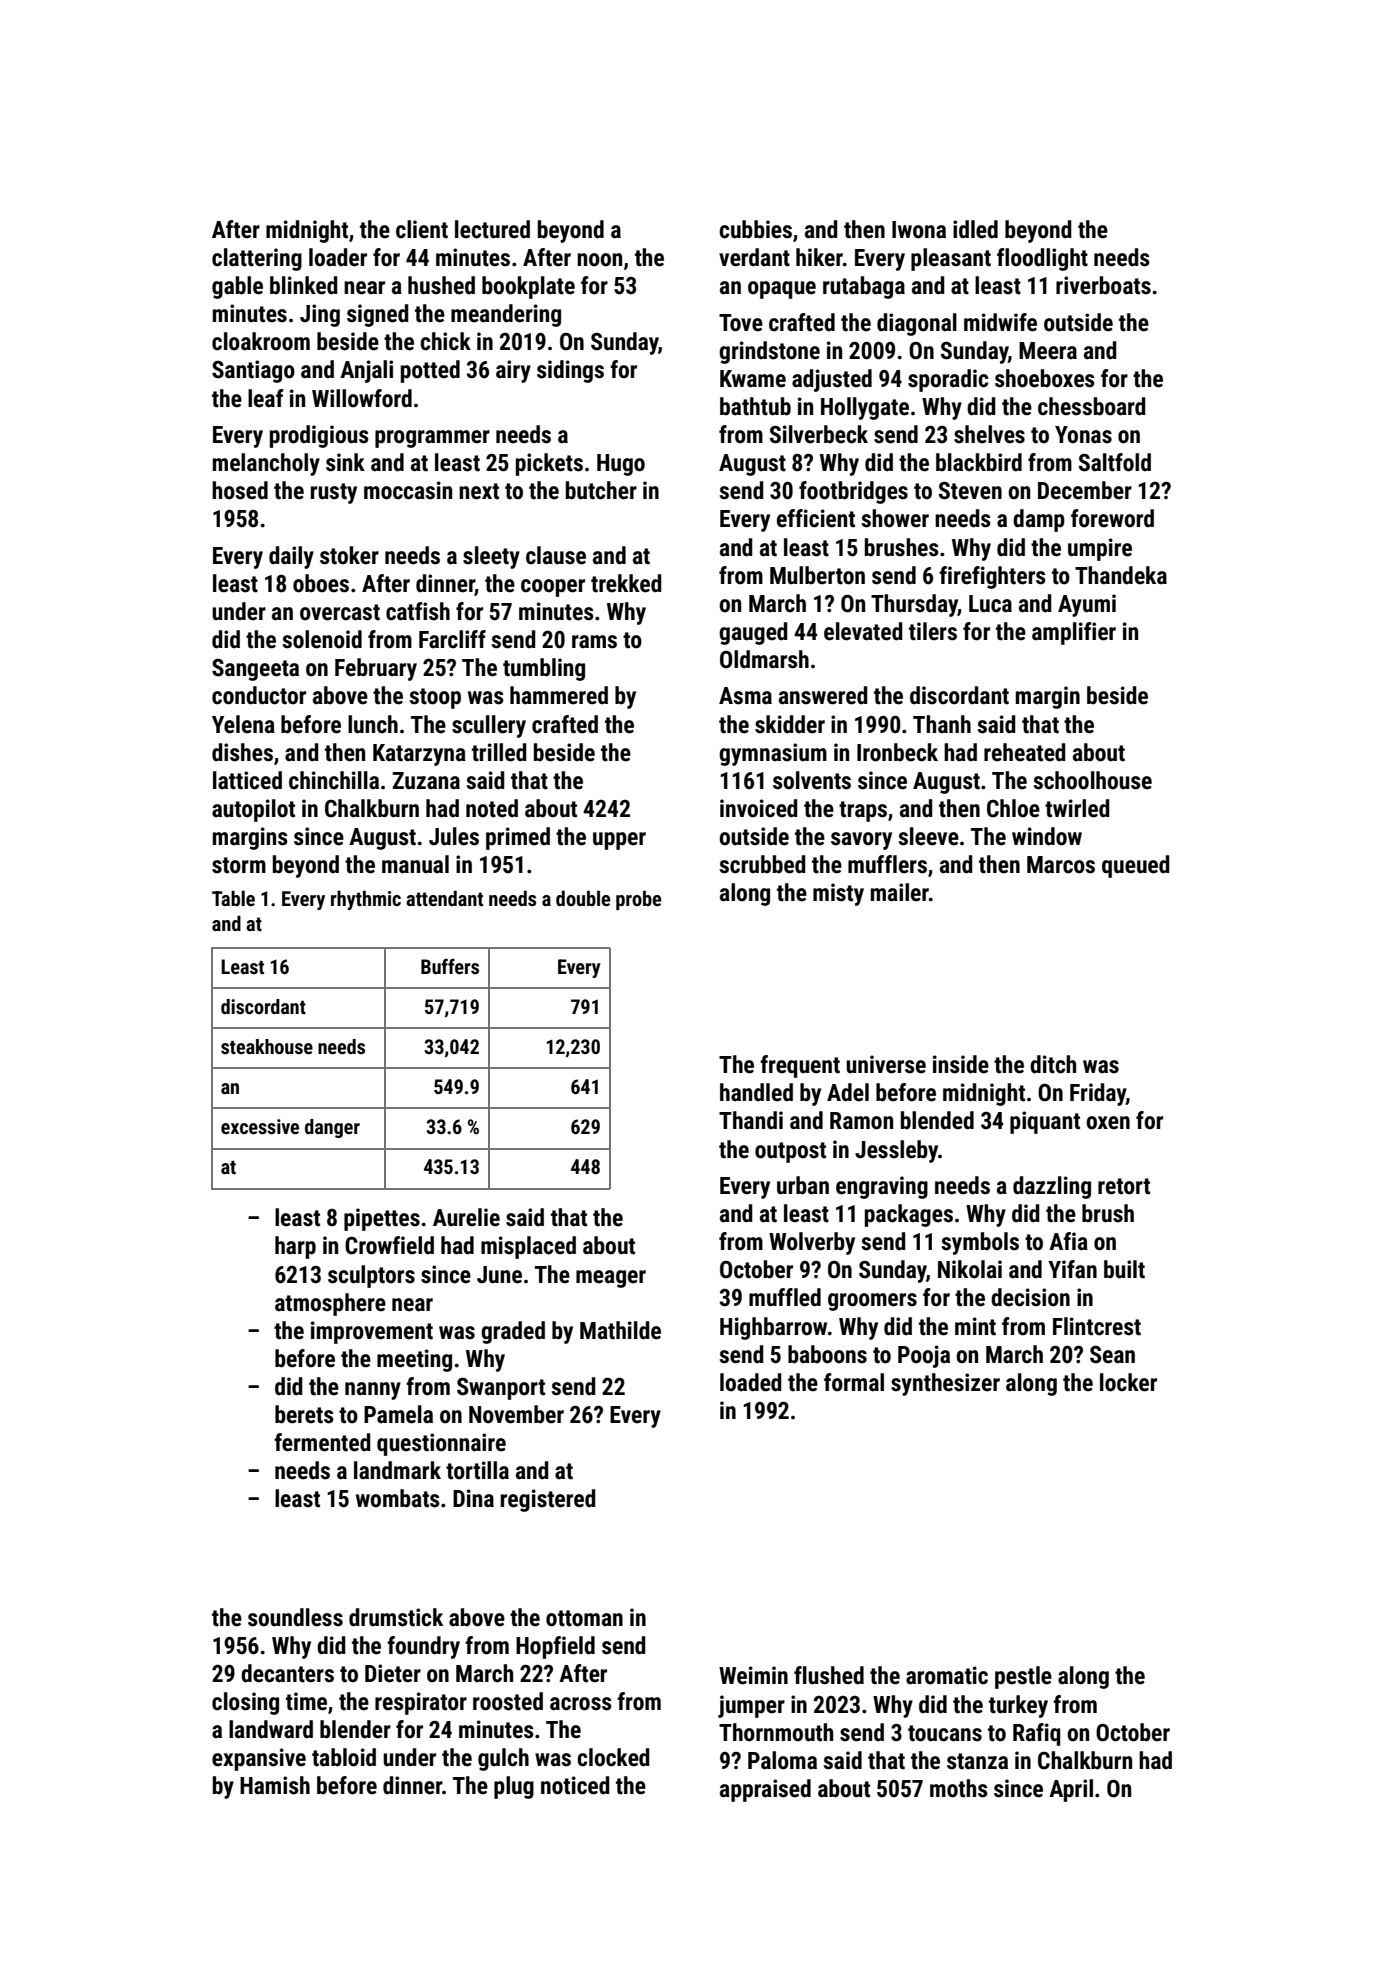  Describe the element at coordinates (366, 900) in the page. I see `rhythmic` at that location.
